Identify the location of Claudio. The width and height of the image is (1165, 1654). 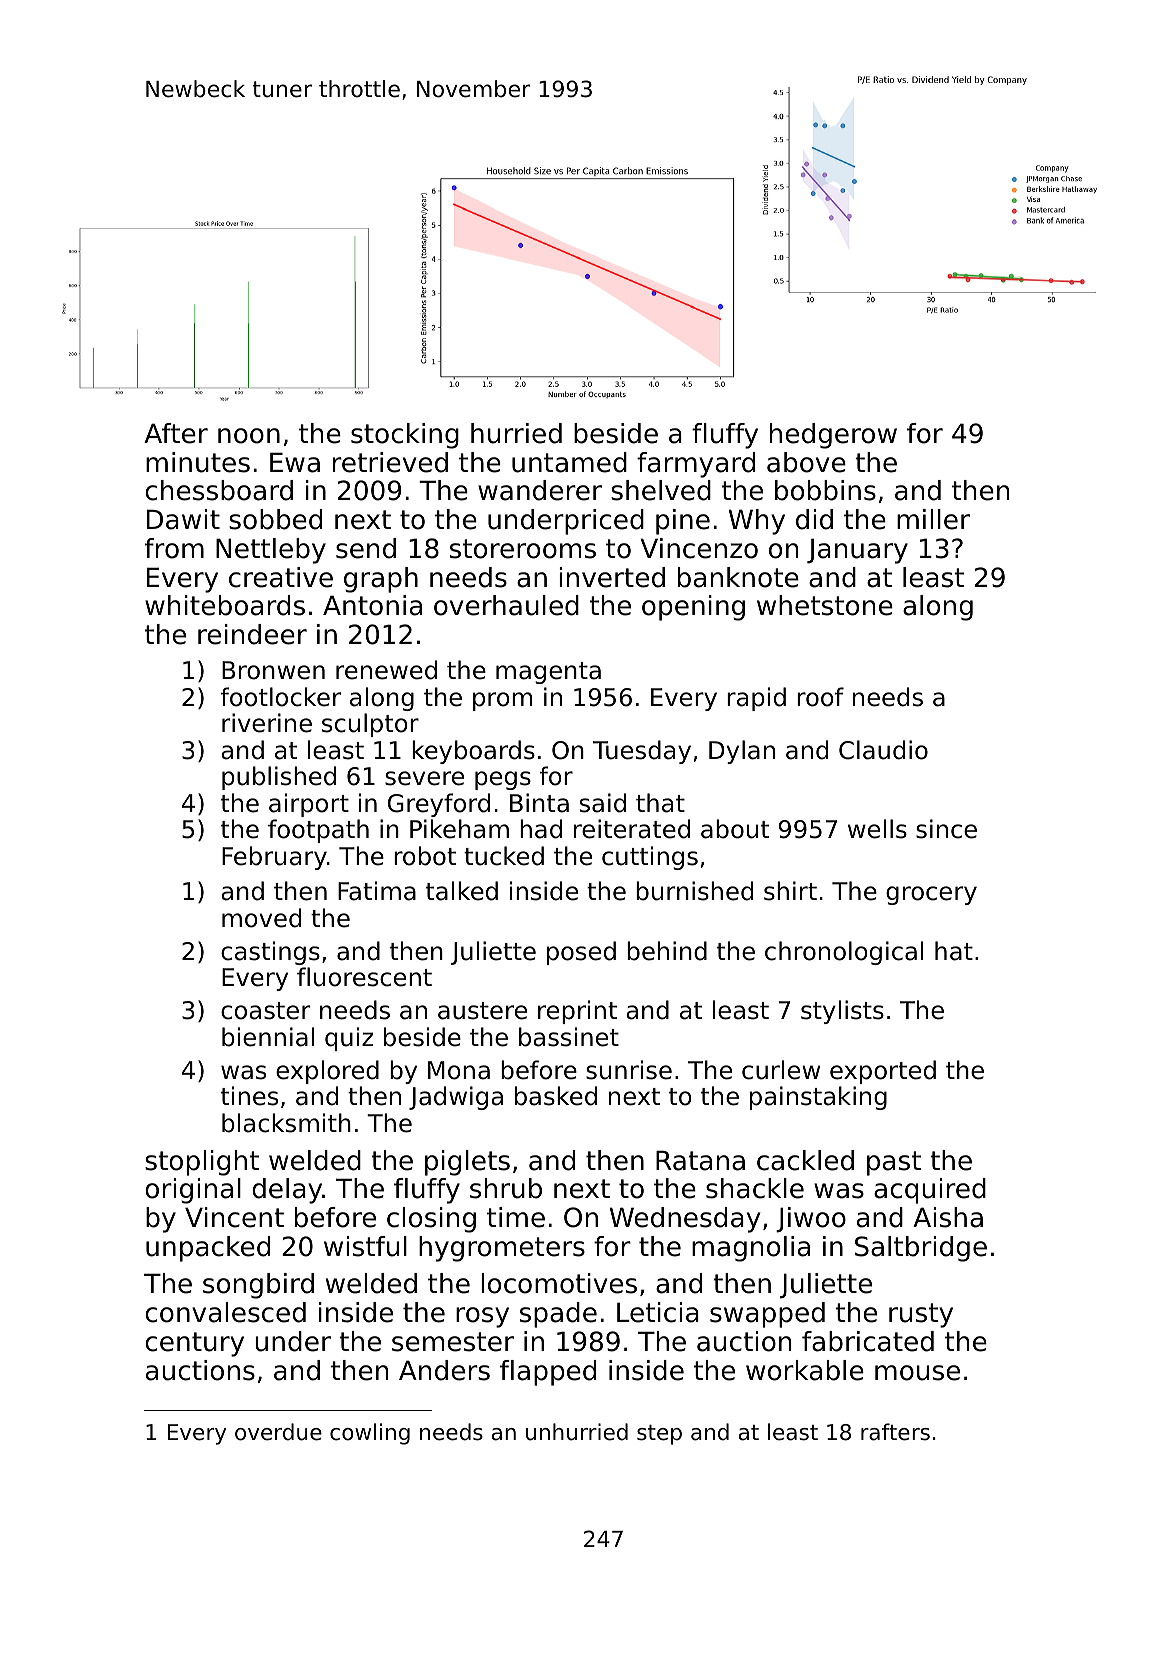
(883, 750).
